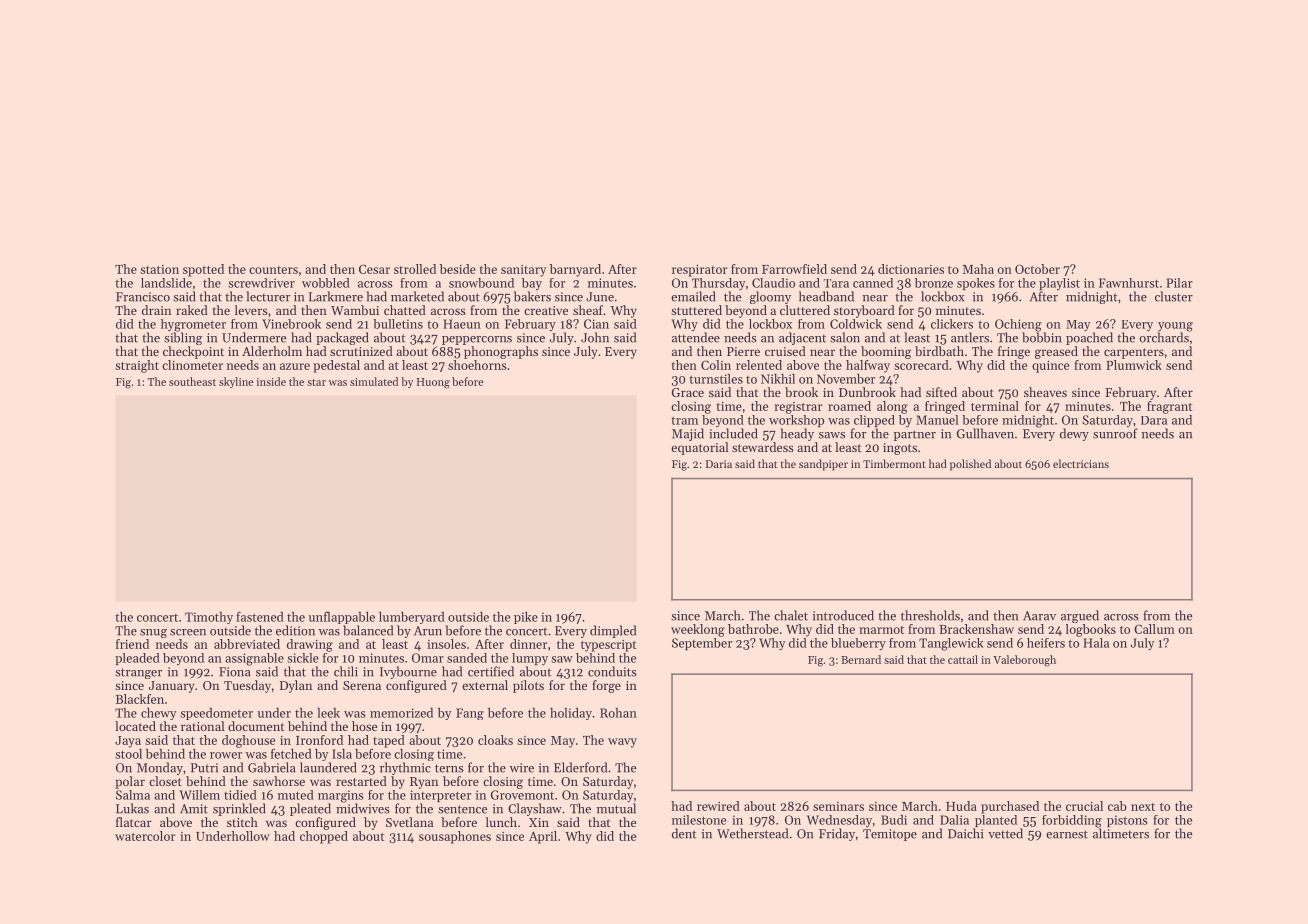  What do you see at coordinates (1067, 834) in the image?
I see `earnest` at bounding box center [1067, 834].
